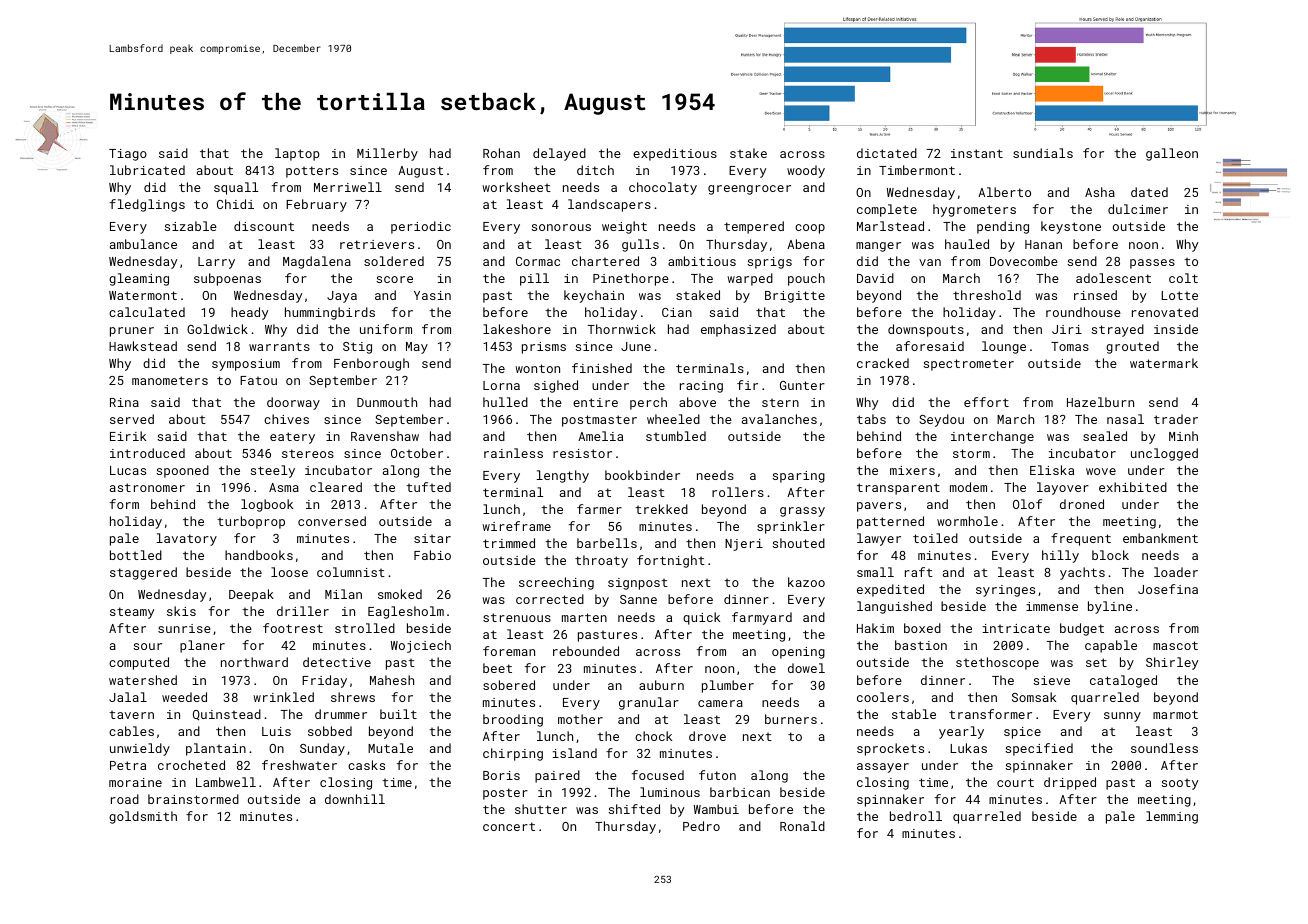 This image has height=924, width=1308. Describe the element at coordinates (267, 505) in the image. I see `logbook` at that location.
